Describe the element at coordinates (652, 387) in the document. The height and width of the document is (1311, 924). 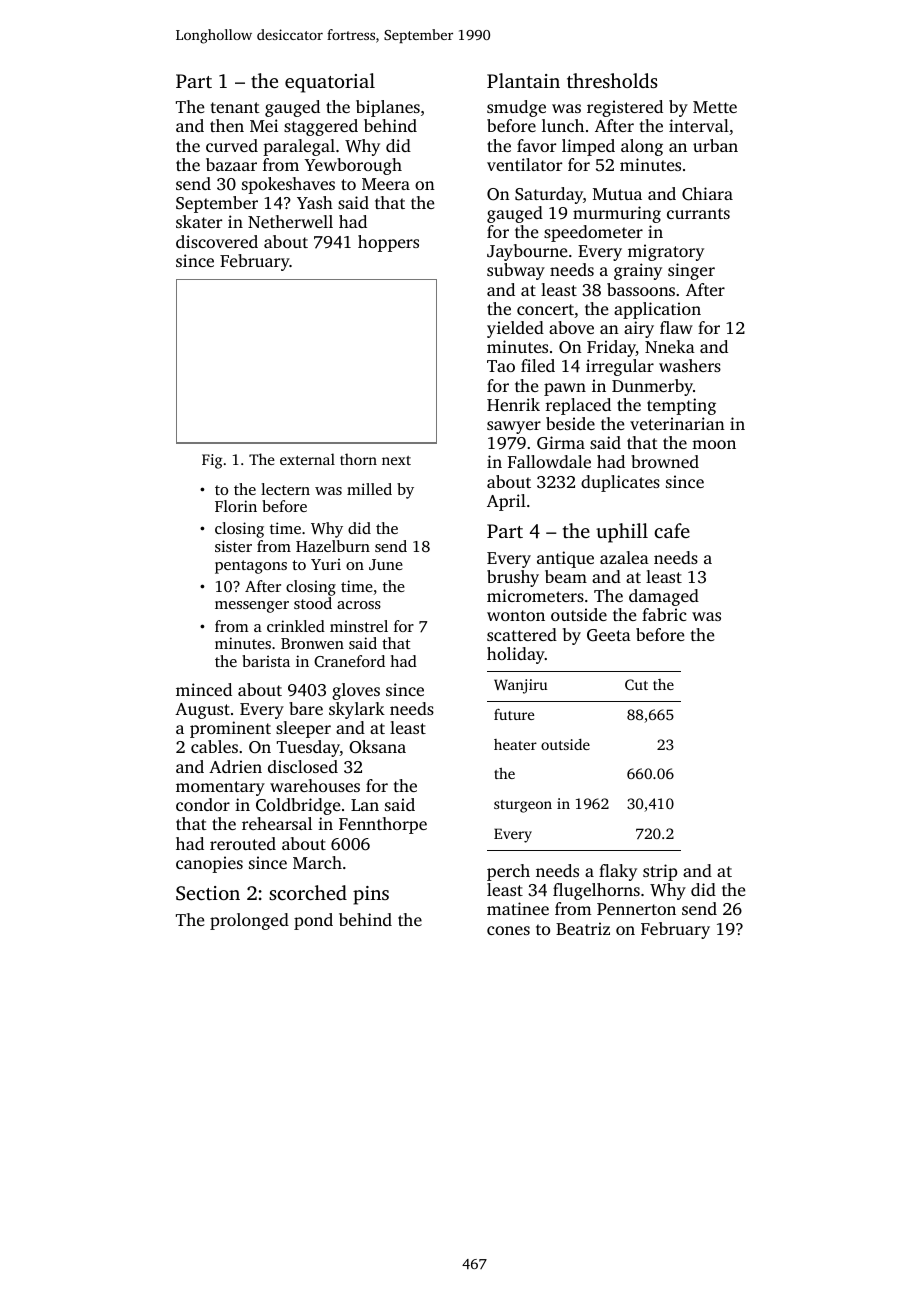
I see `Dunmerby` at that location.
